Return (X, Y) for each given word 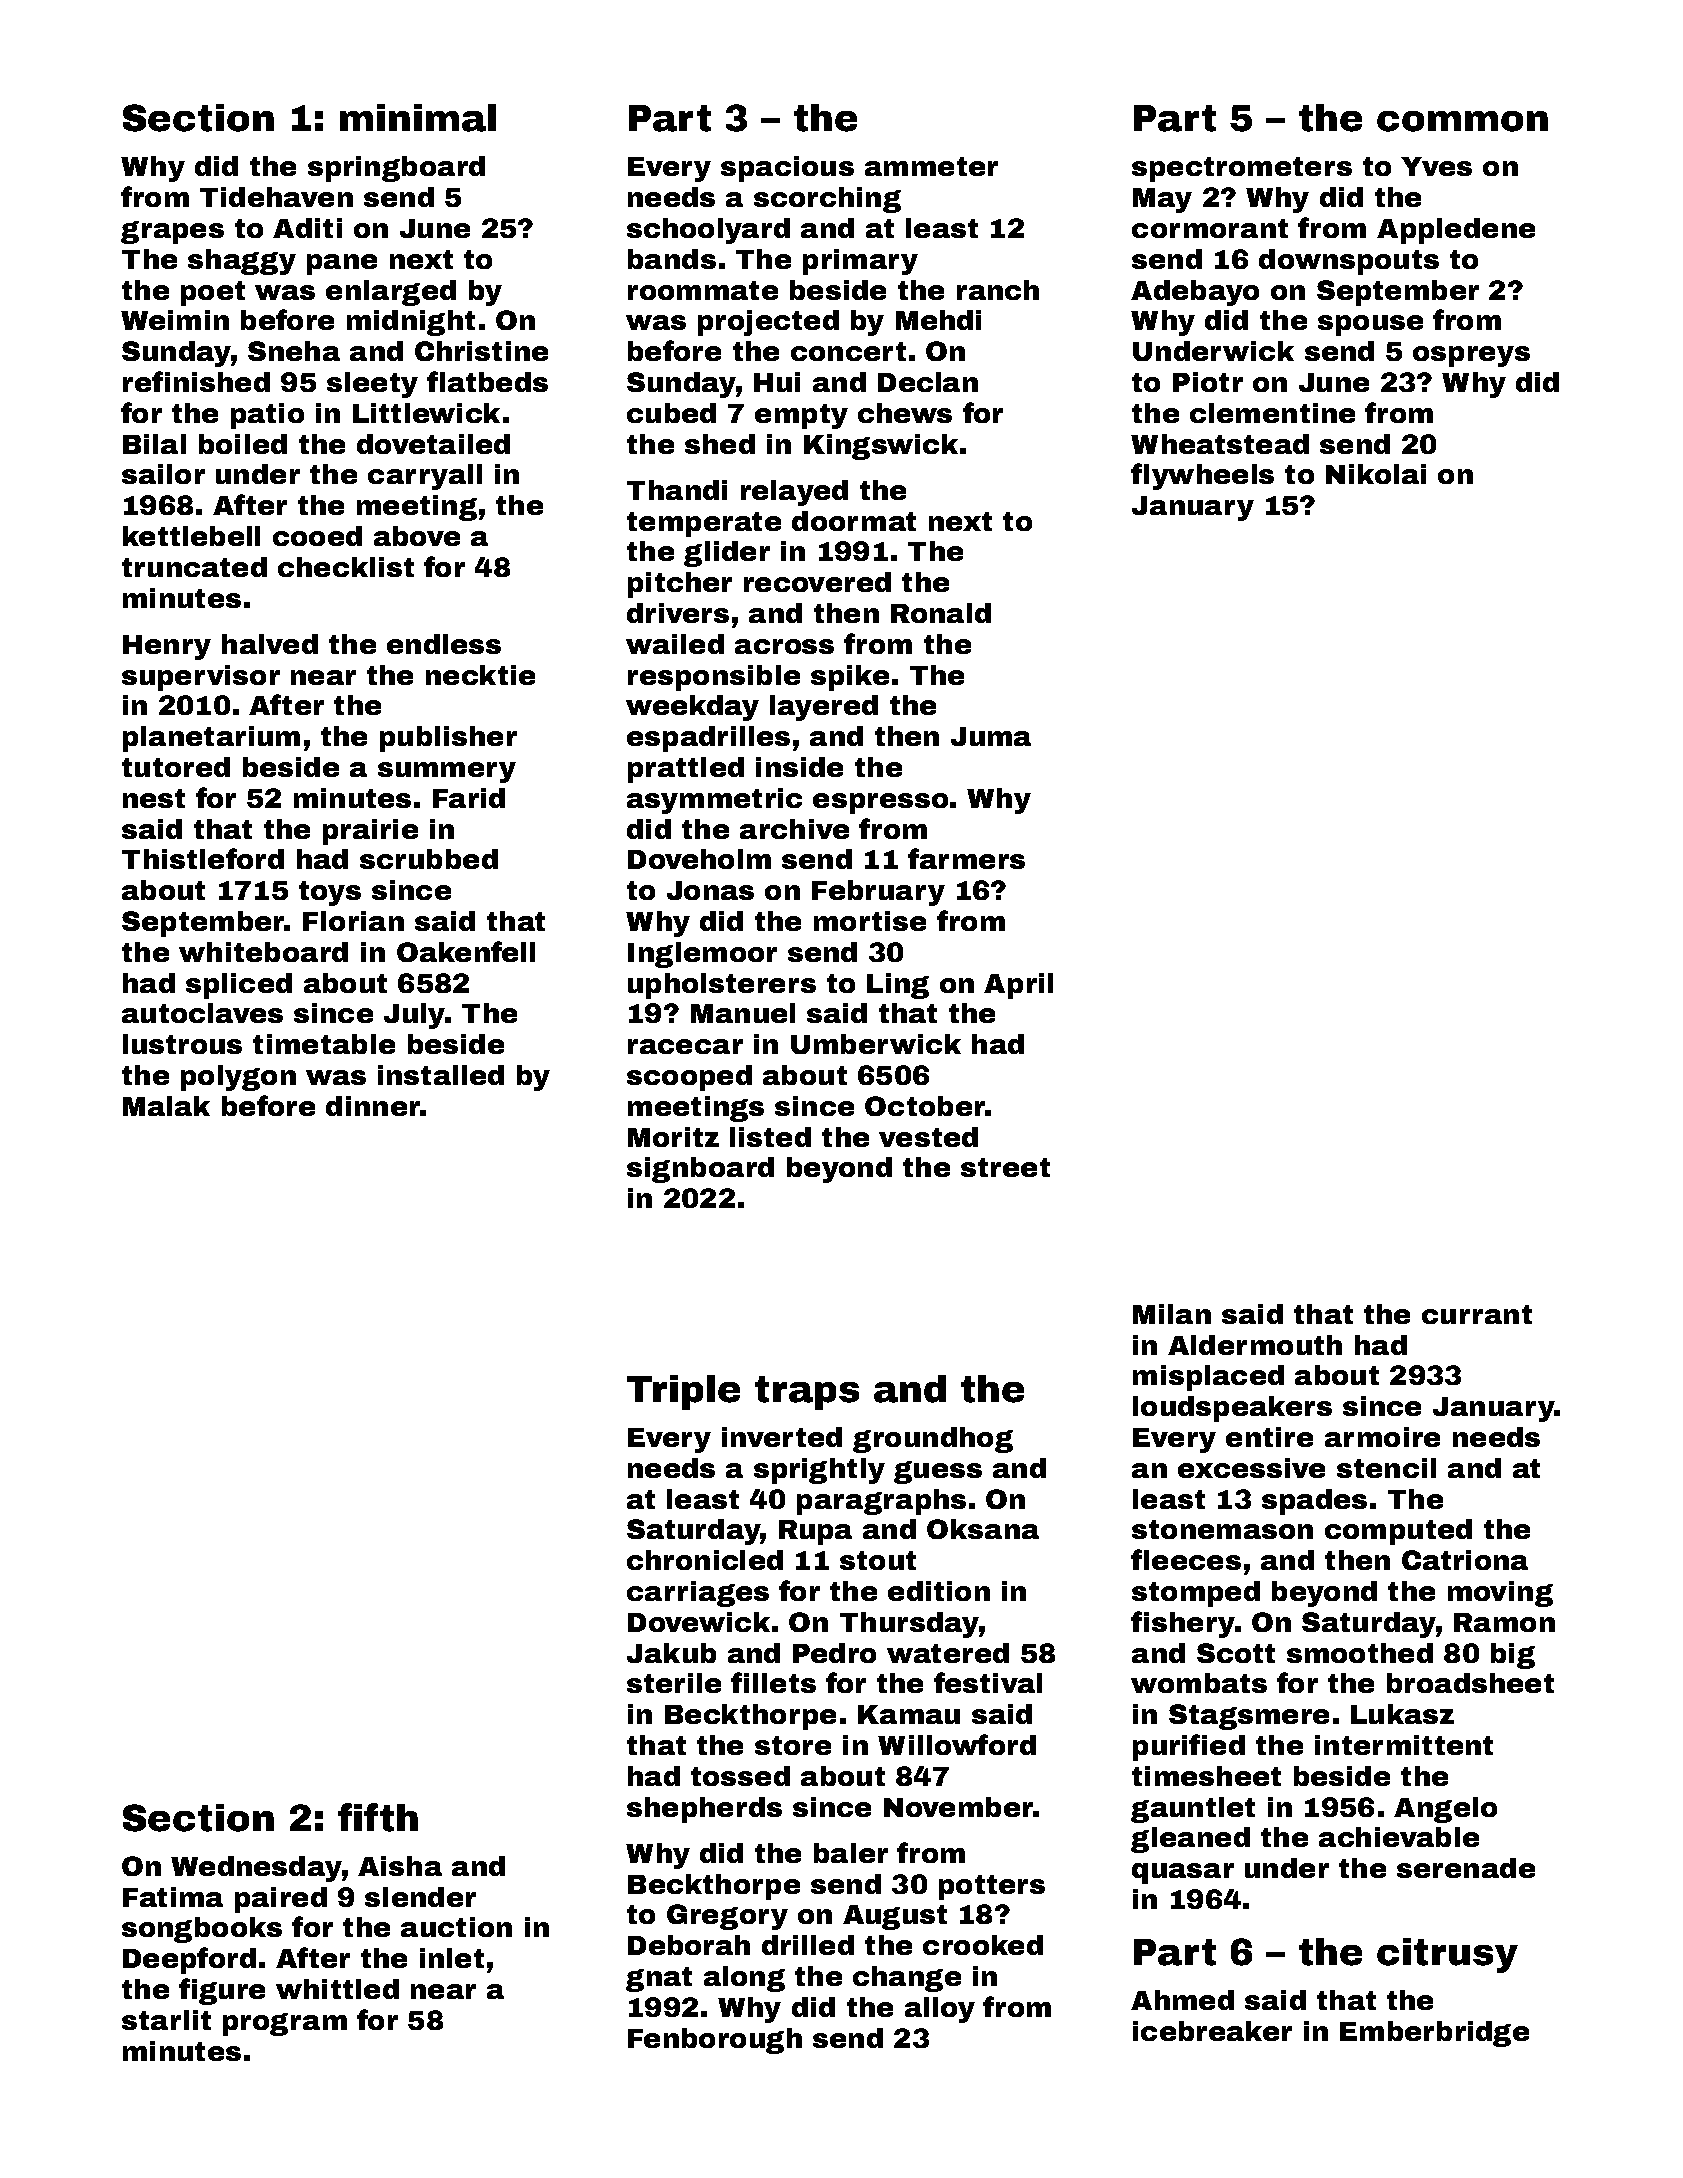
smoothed (1360, 1653)
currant (1477, 1314)
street (1005, 1167)
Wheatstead (1220, 444)
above (417, 536)
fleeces (1186, 1559)
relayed (794, 493)
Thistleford (203, 858)
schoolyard (708, 231)
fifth (378, 1817)
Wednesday (256, 1869)
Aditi (307, 228)
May (1162, 200)
